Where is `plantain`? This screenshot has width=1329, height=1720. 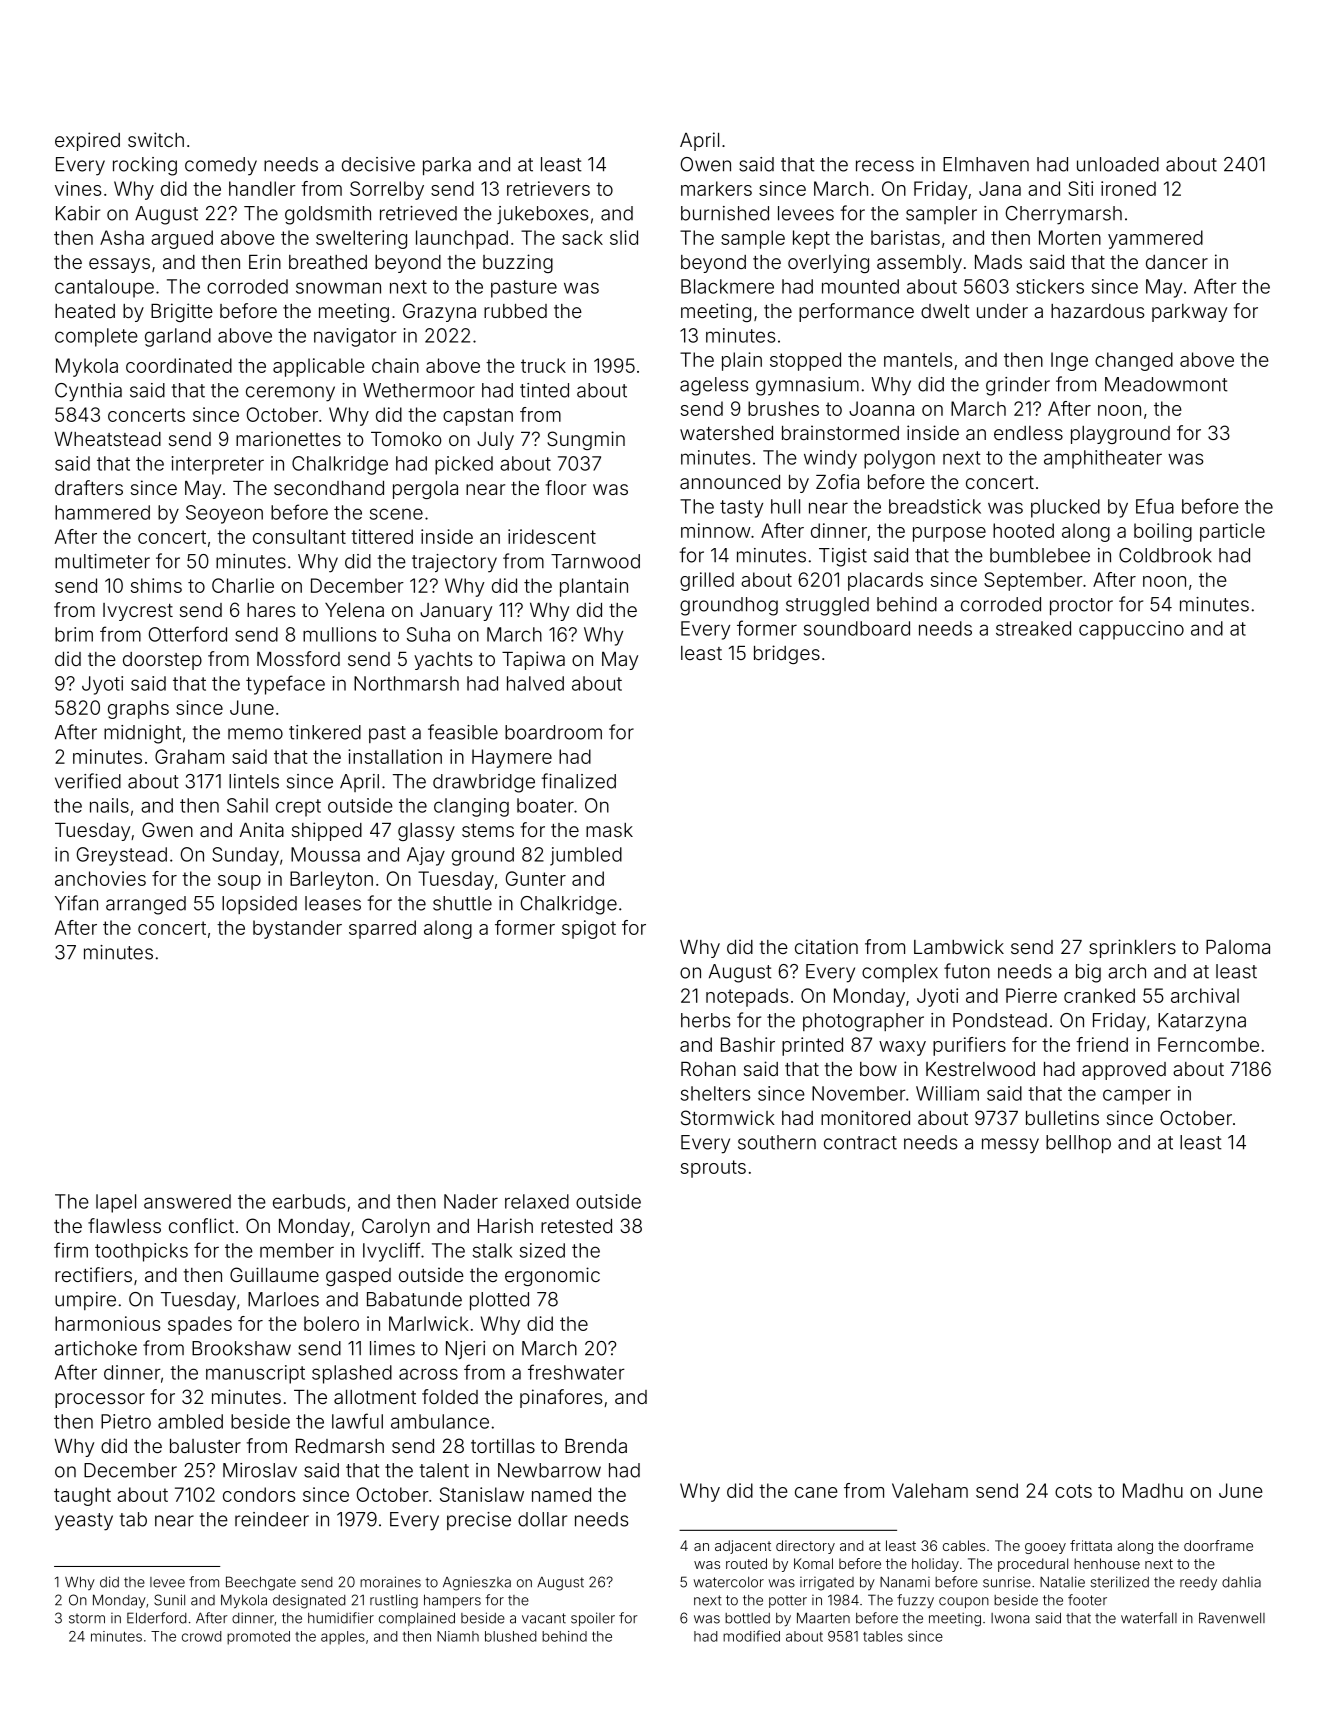
plantain is located at coordinates (594, 587).
